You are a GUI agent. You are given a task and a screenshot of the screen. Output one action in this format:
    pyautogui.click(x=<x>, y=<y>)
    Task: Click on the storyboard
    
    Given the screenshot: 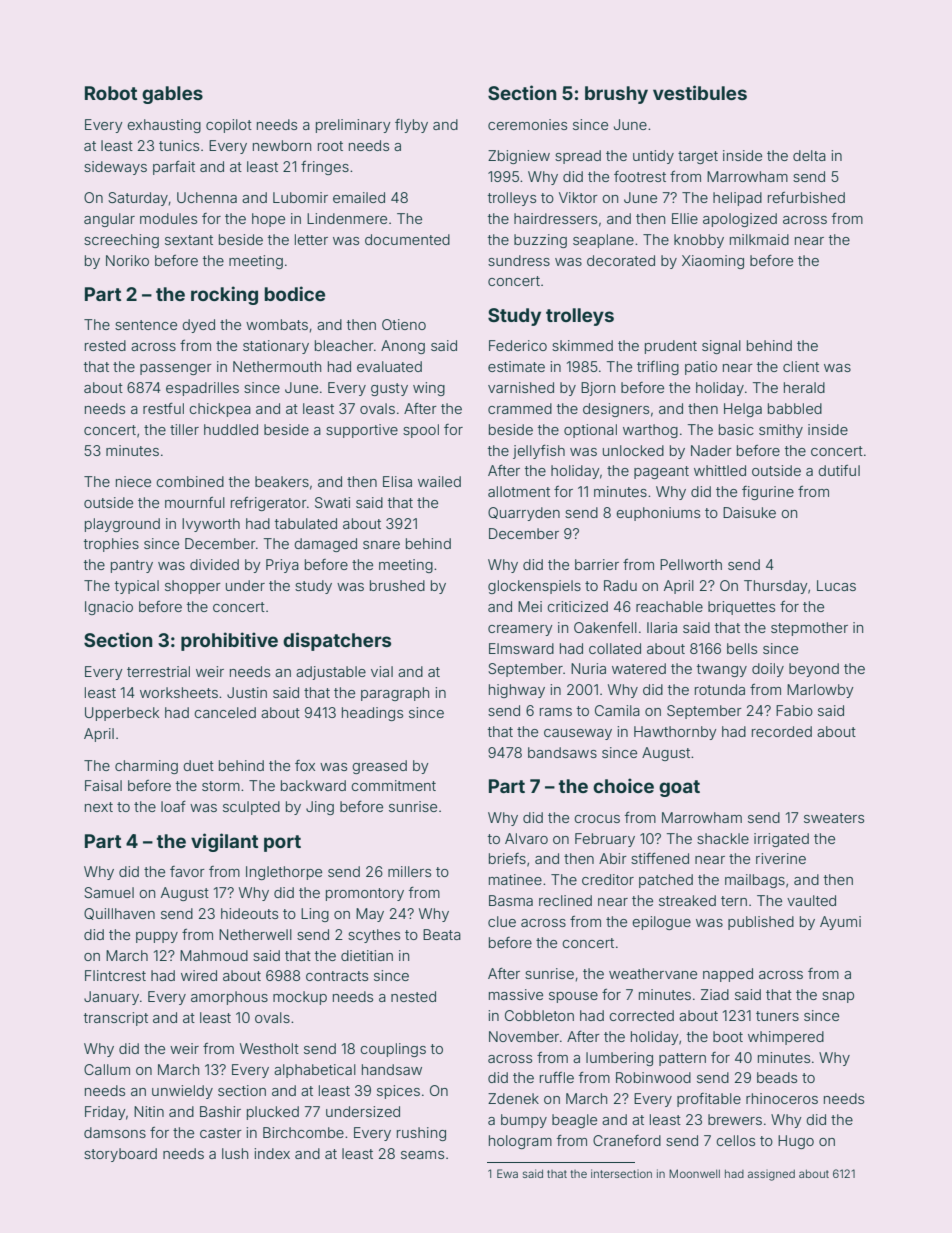 What is the action you would take?
    pyautogui.click(x=120, y=1155)
